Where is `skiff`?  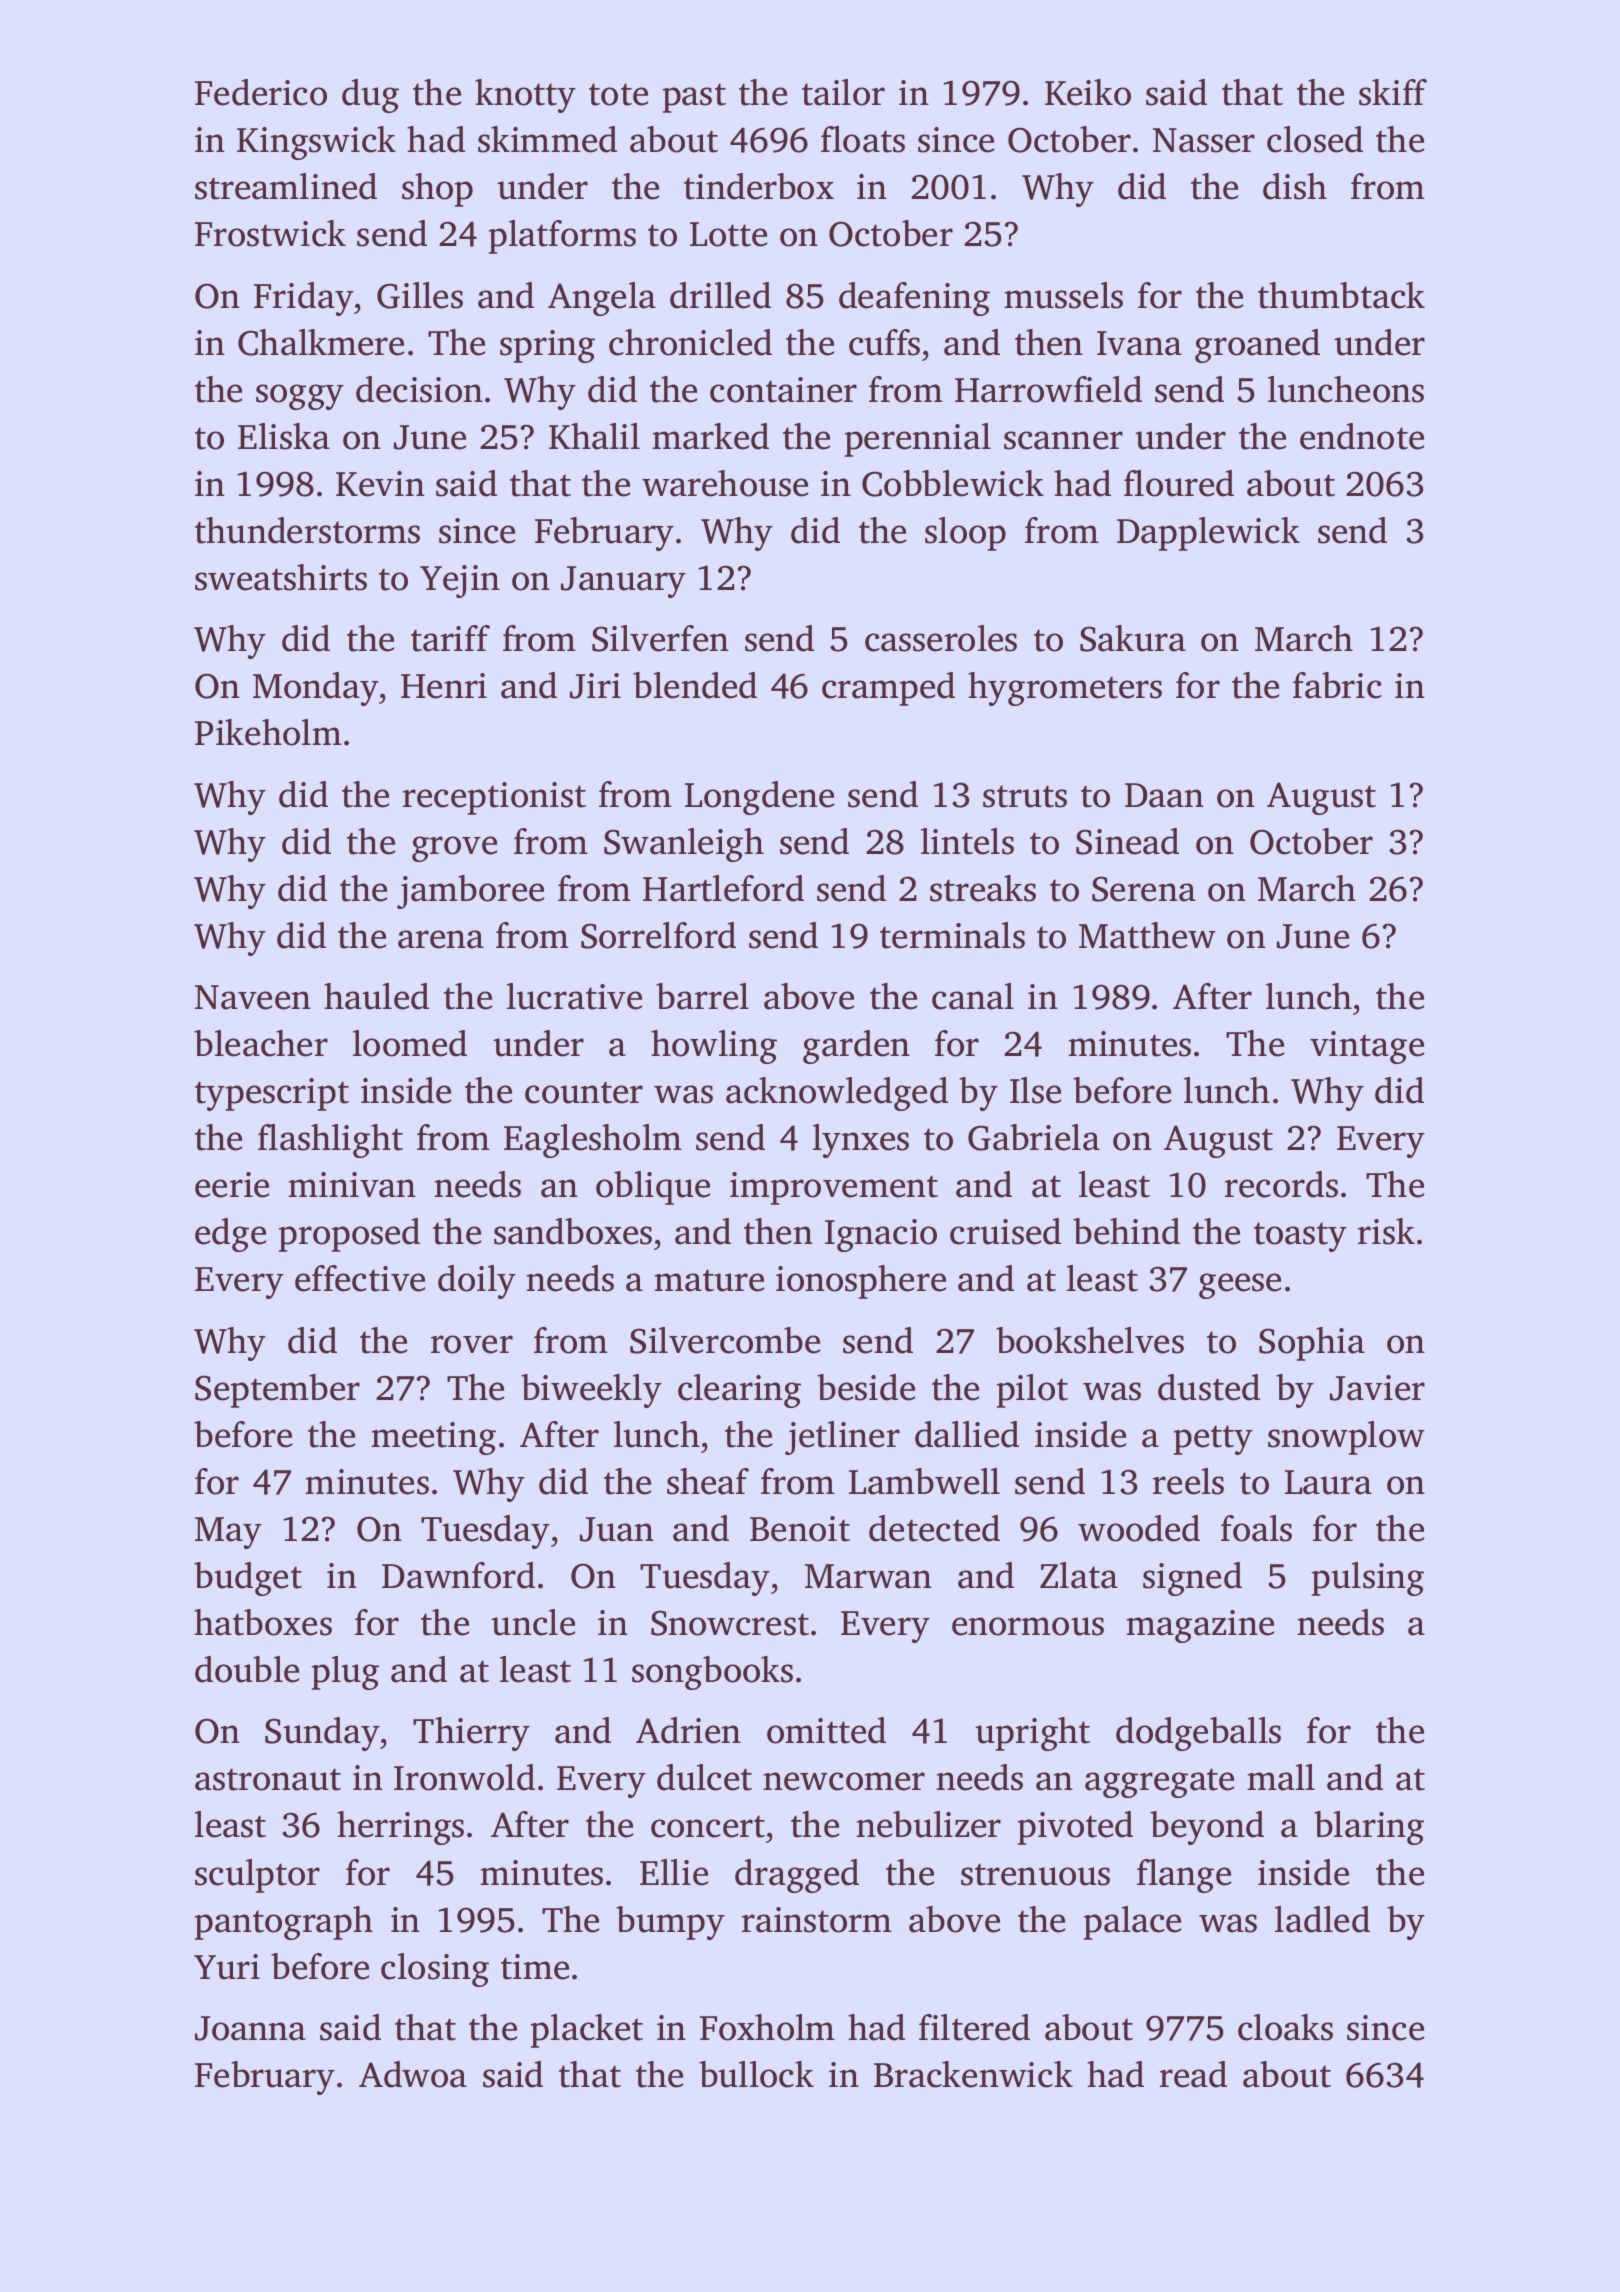 skiff is located at coordinates (1393, 92).
